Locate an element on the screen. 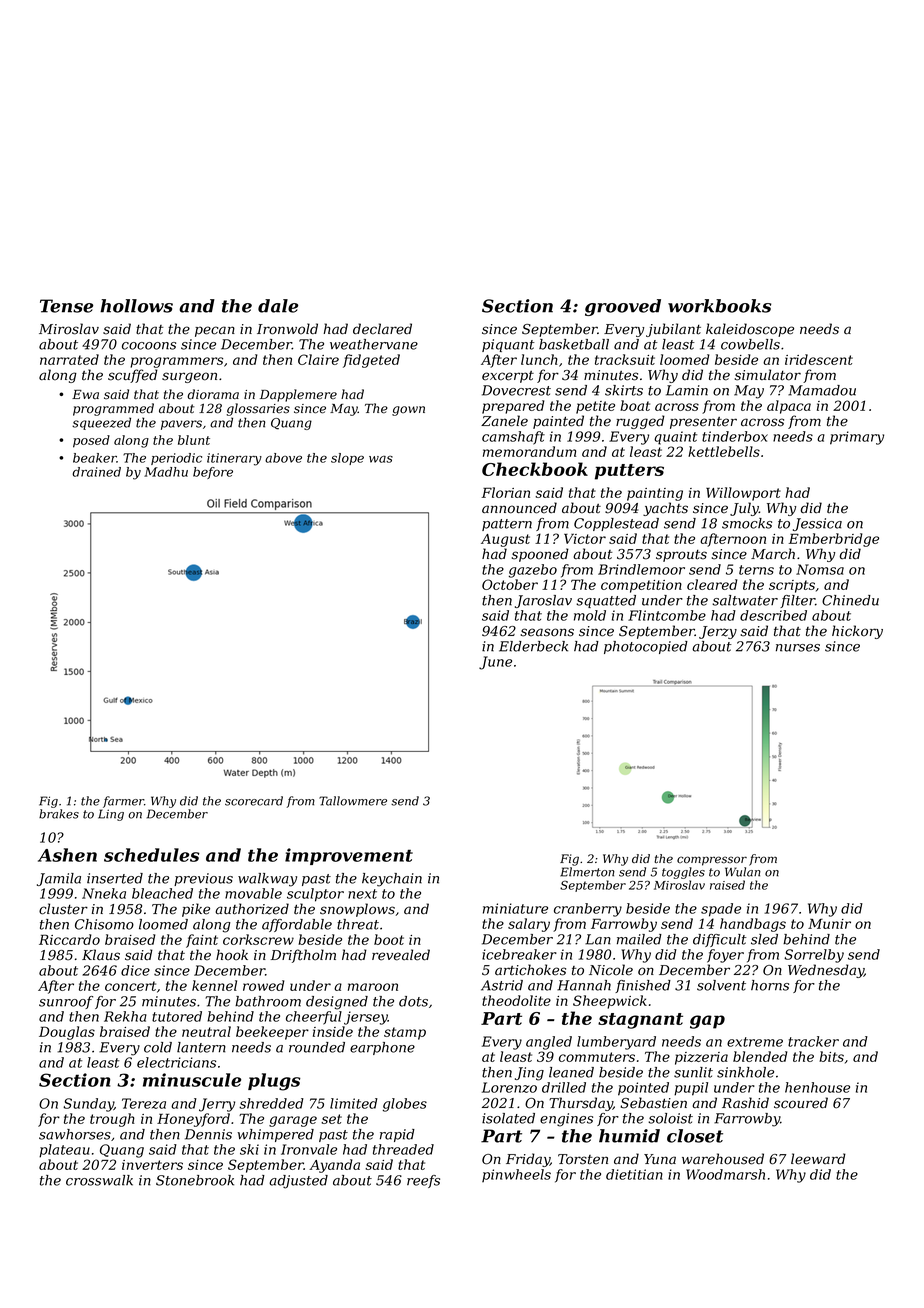 The height and width of the screenshot is (1308, 924). primary is located at coordinates (857, 438).
